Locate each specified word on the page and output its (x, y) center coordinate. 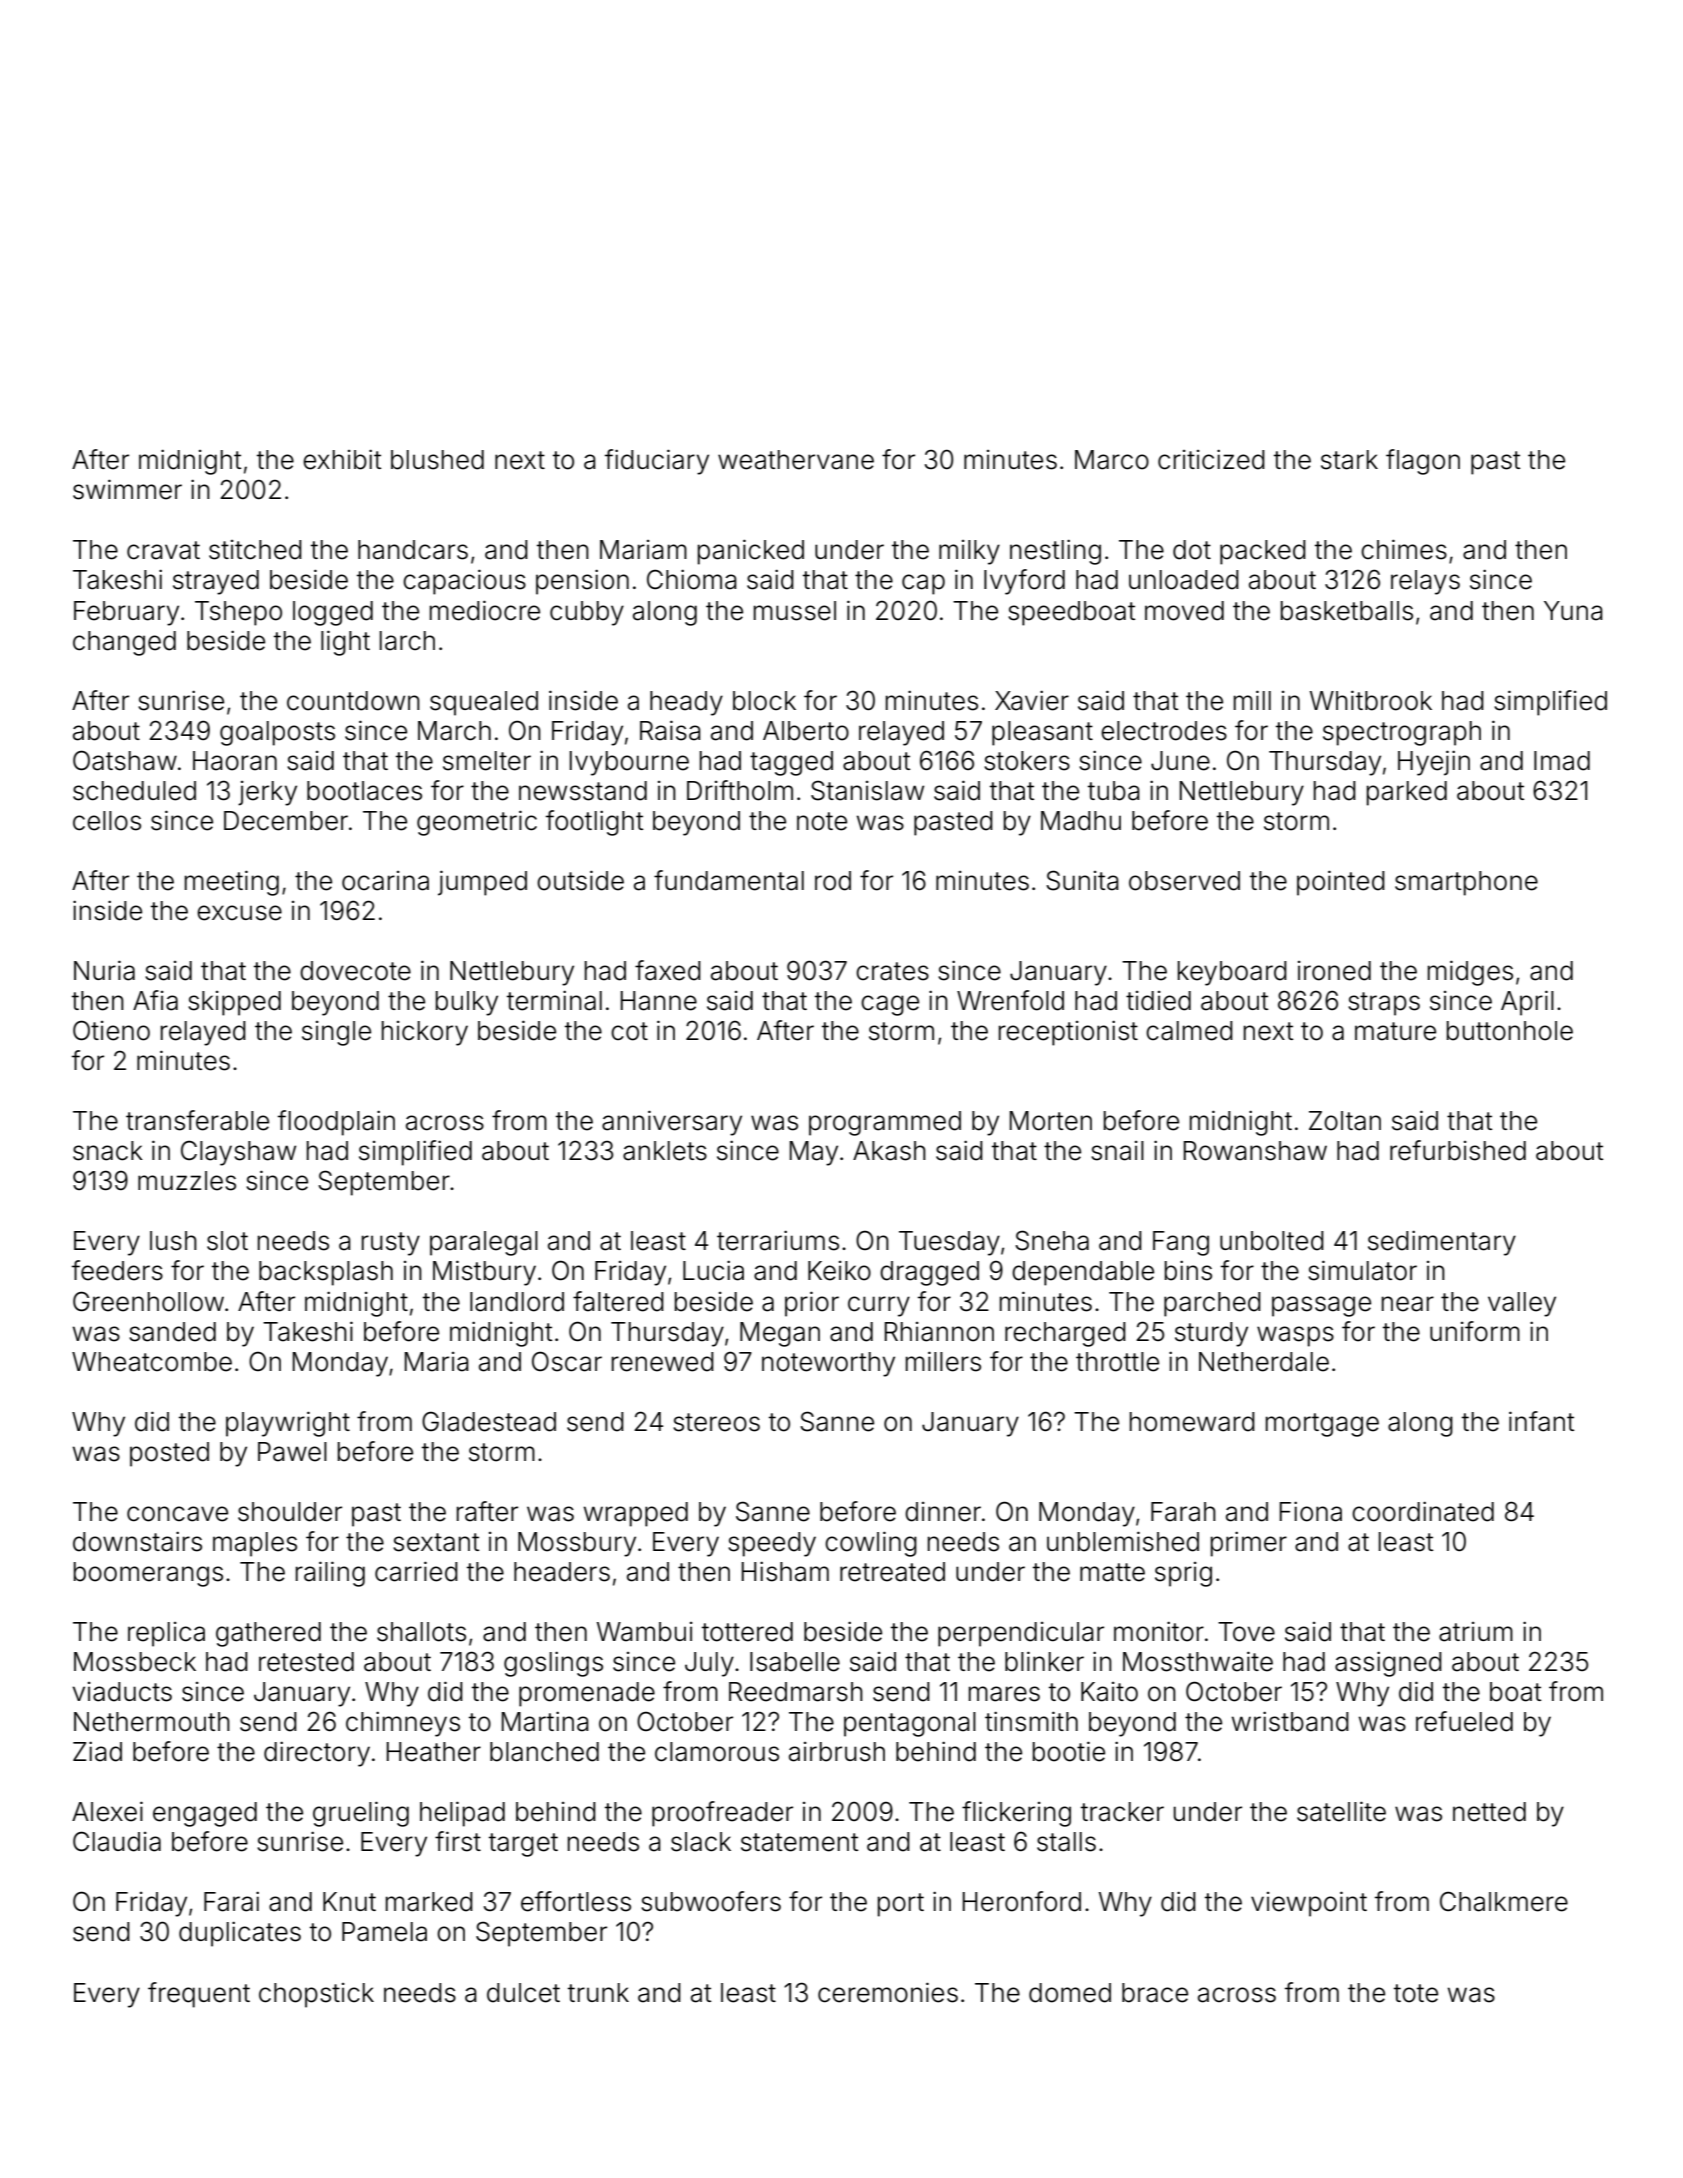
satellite (1341, 1811)
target (523, 1845)
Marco (1112, 460)
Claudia (117, 1841)
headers (562, 1572)
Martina (545, 1721)
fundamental (729, 880)
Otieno (111, 1030)
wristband (1290, 1721)
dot (1192, 550)
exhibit (342, 459)
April (1527, 1003)
